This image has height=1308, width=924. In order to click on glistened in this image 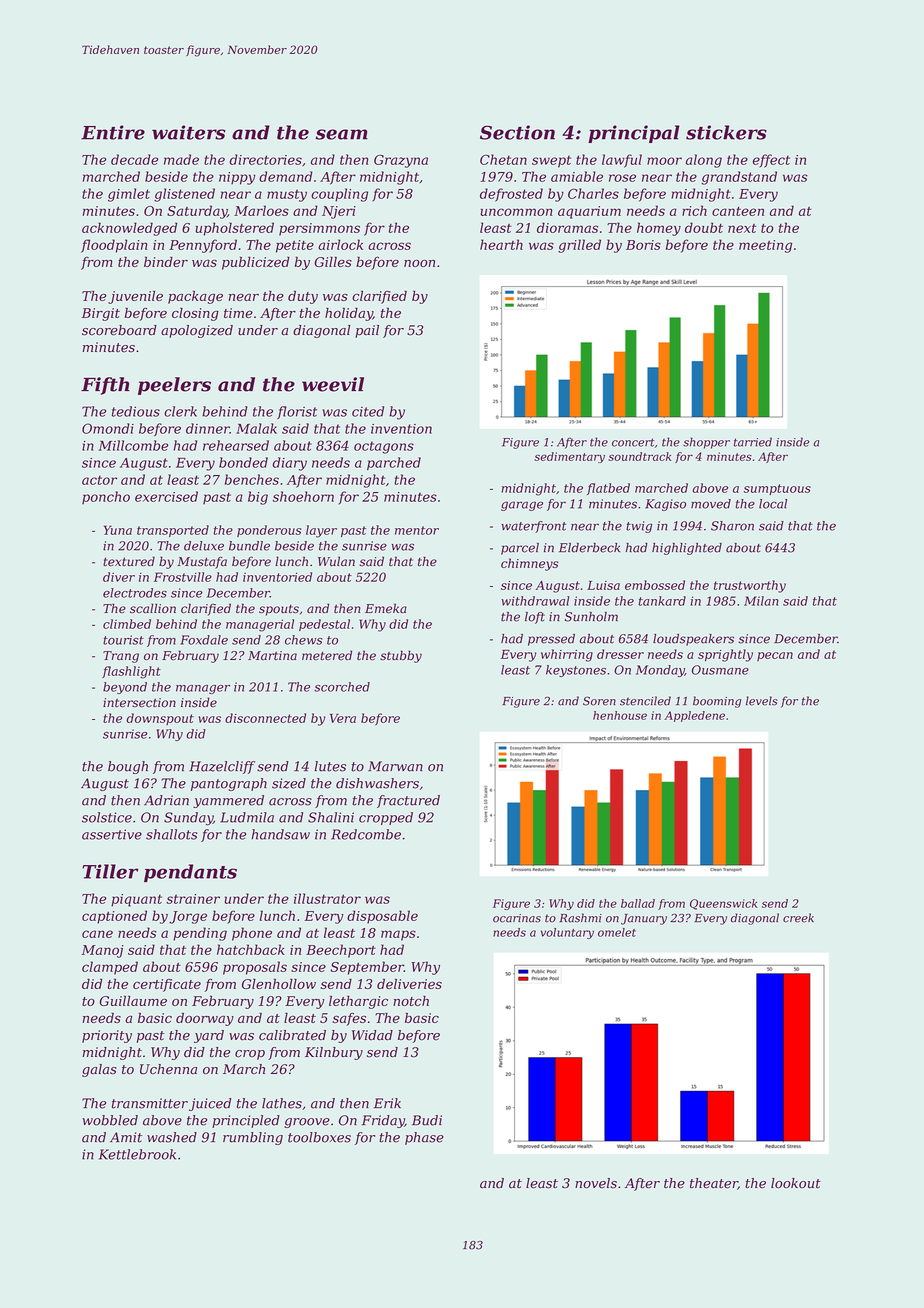, I will do `click(184, 195)`.
